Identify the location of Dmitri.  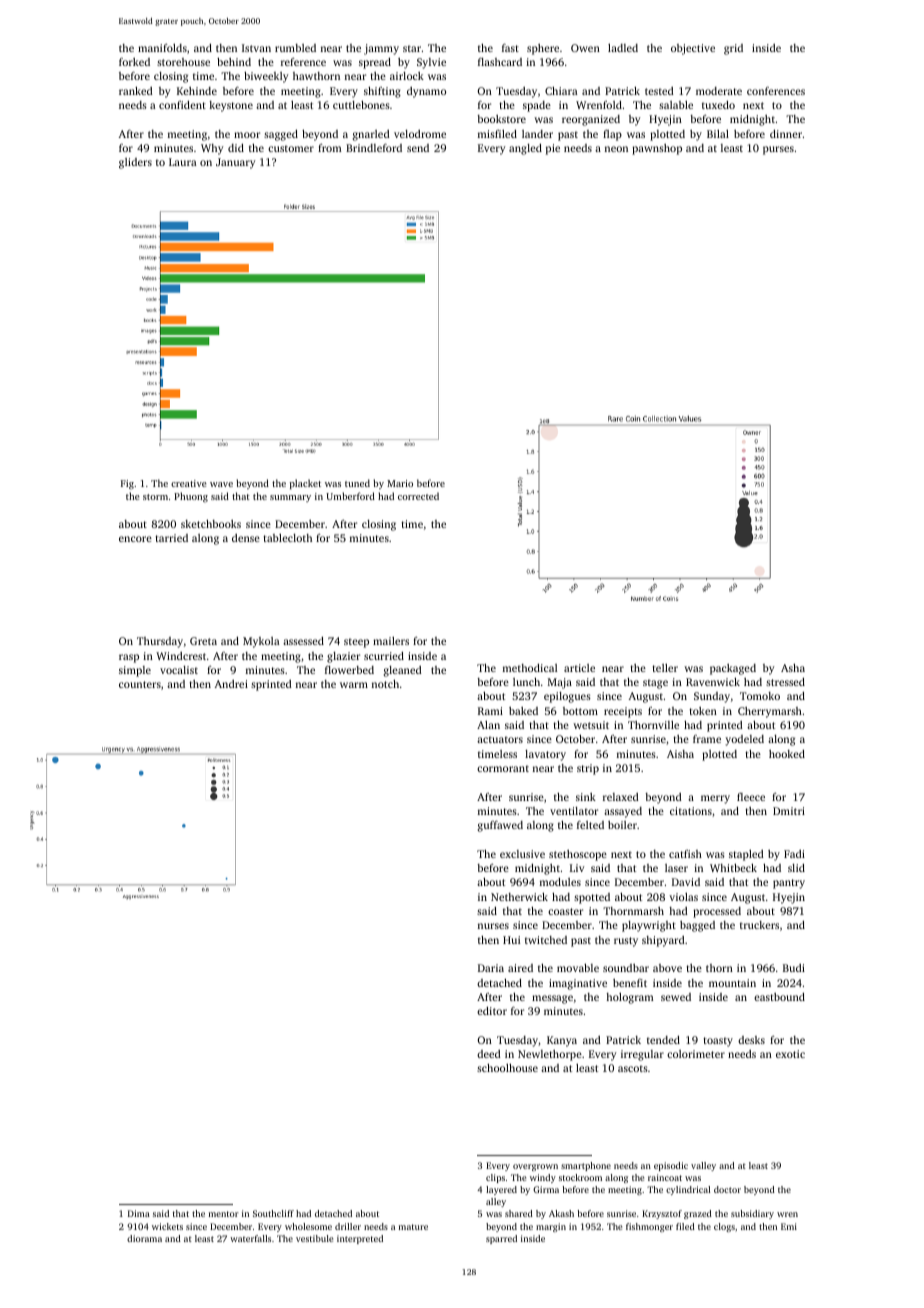
(789, 811).
